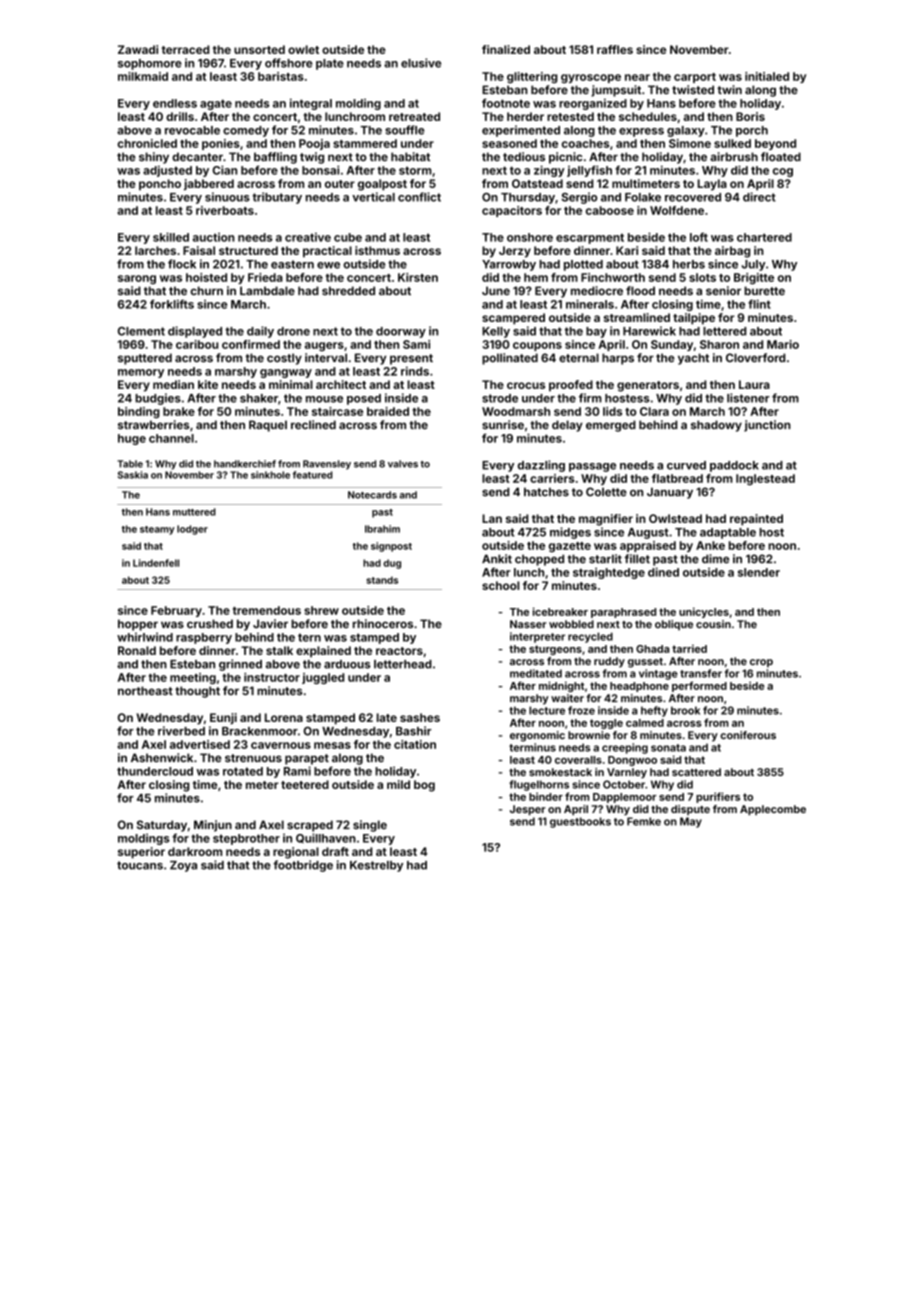 The width and height of the page is (924, 1308). What do you see at coordinates (192, 130) in the page?
I see `revocable` at bounding box center [192, 130].
